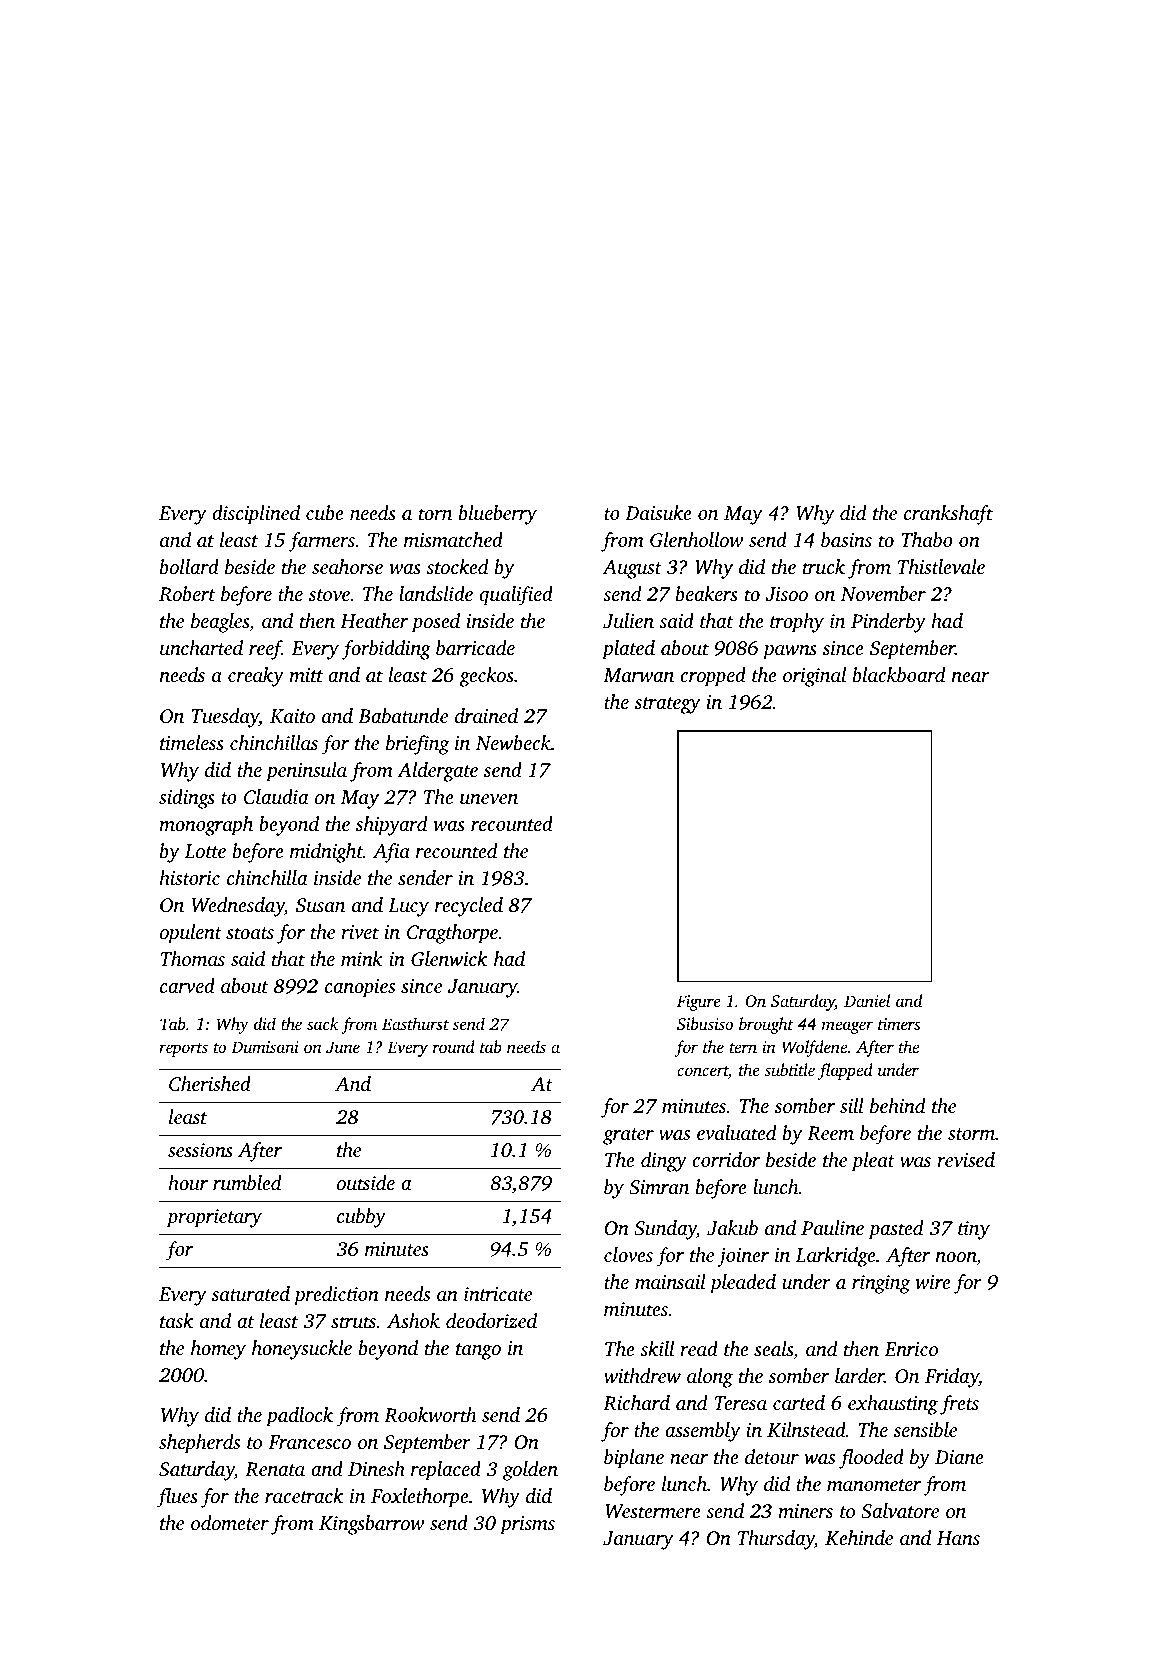  Describe the element at coordinates (325, 512) in the page. I see `cube` at that location.
